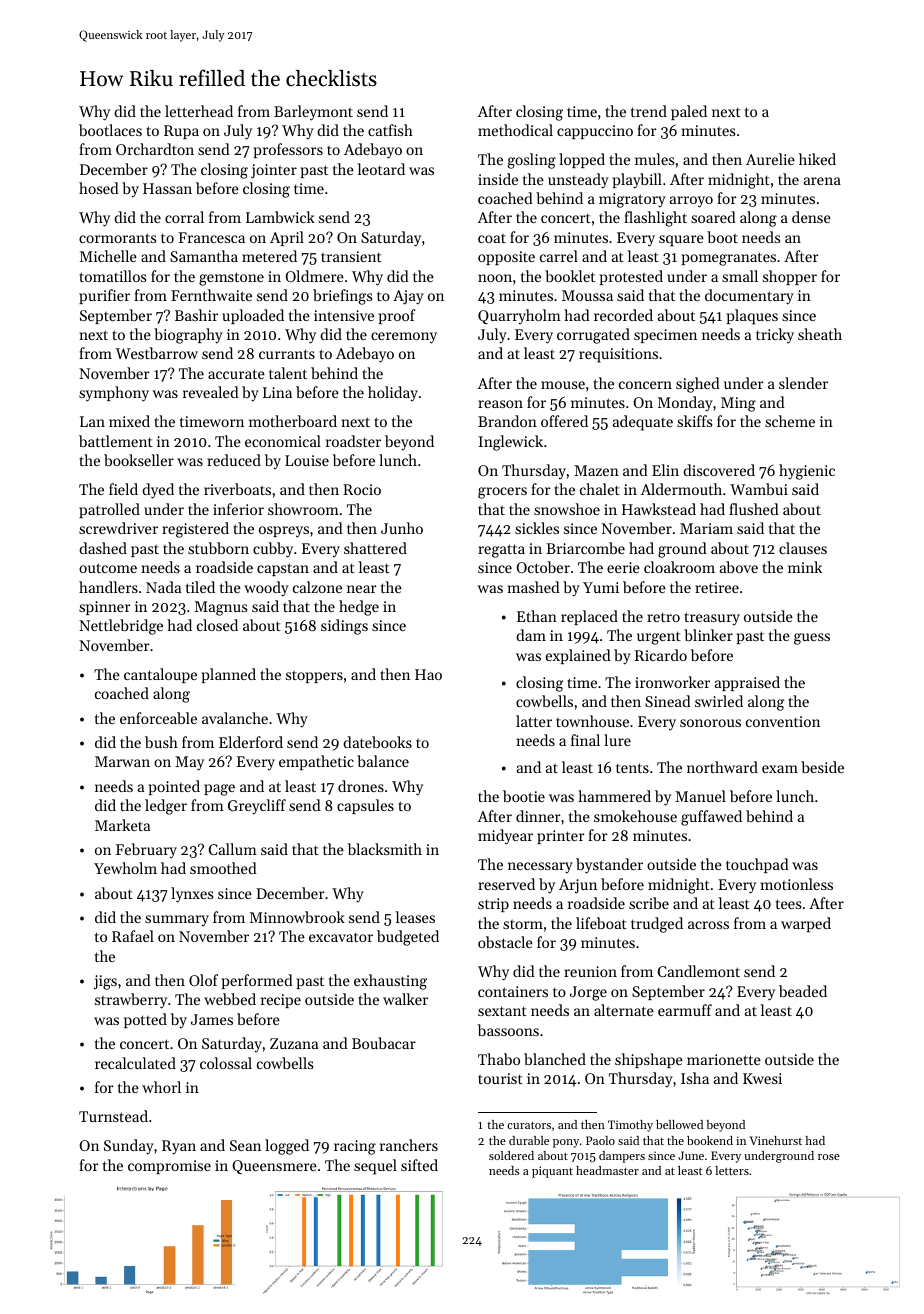 The image size is (924, 1314). Describe the element at coordinates (415, 917) in the document. I see `leases` at that location.
